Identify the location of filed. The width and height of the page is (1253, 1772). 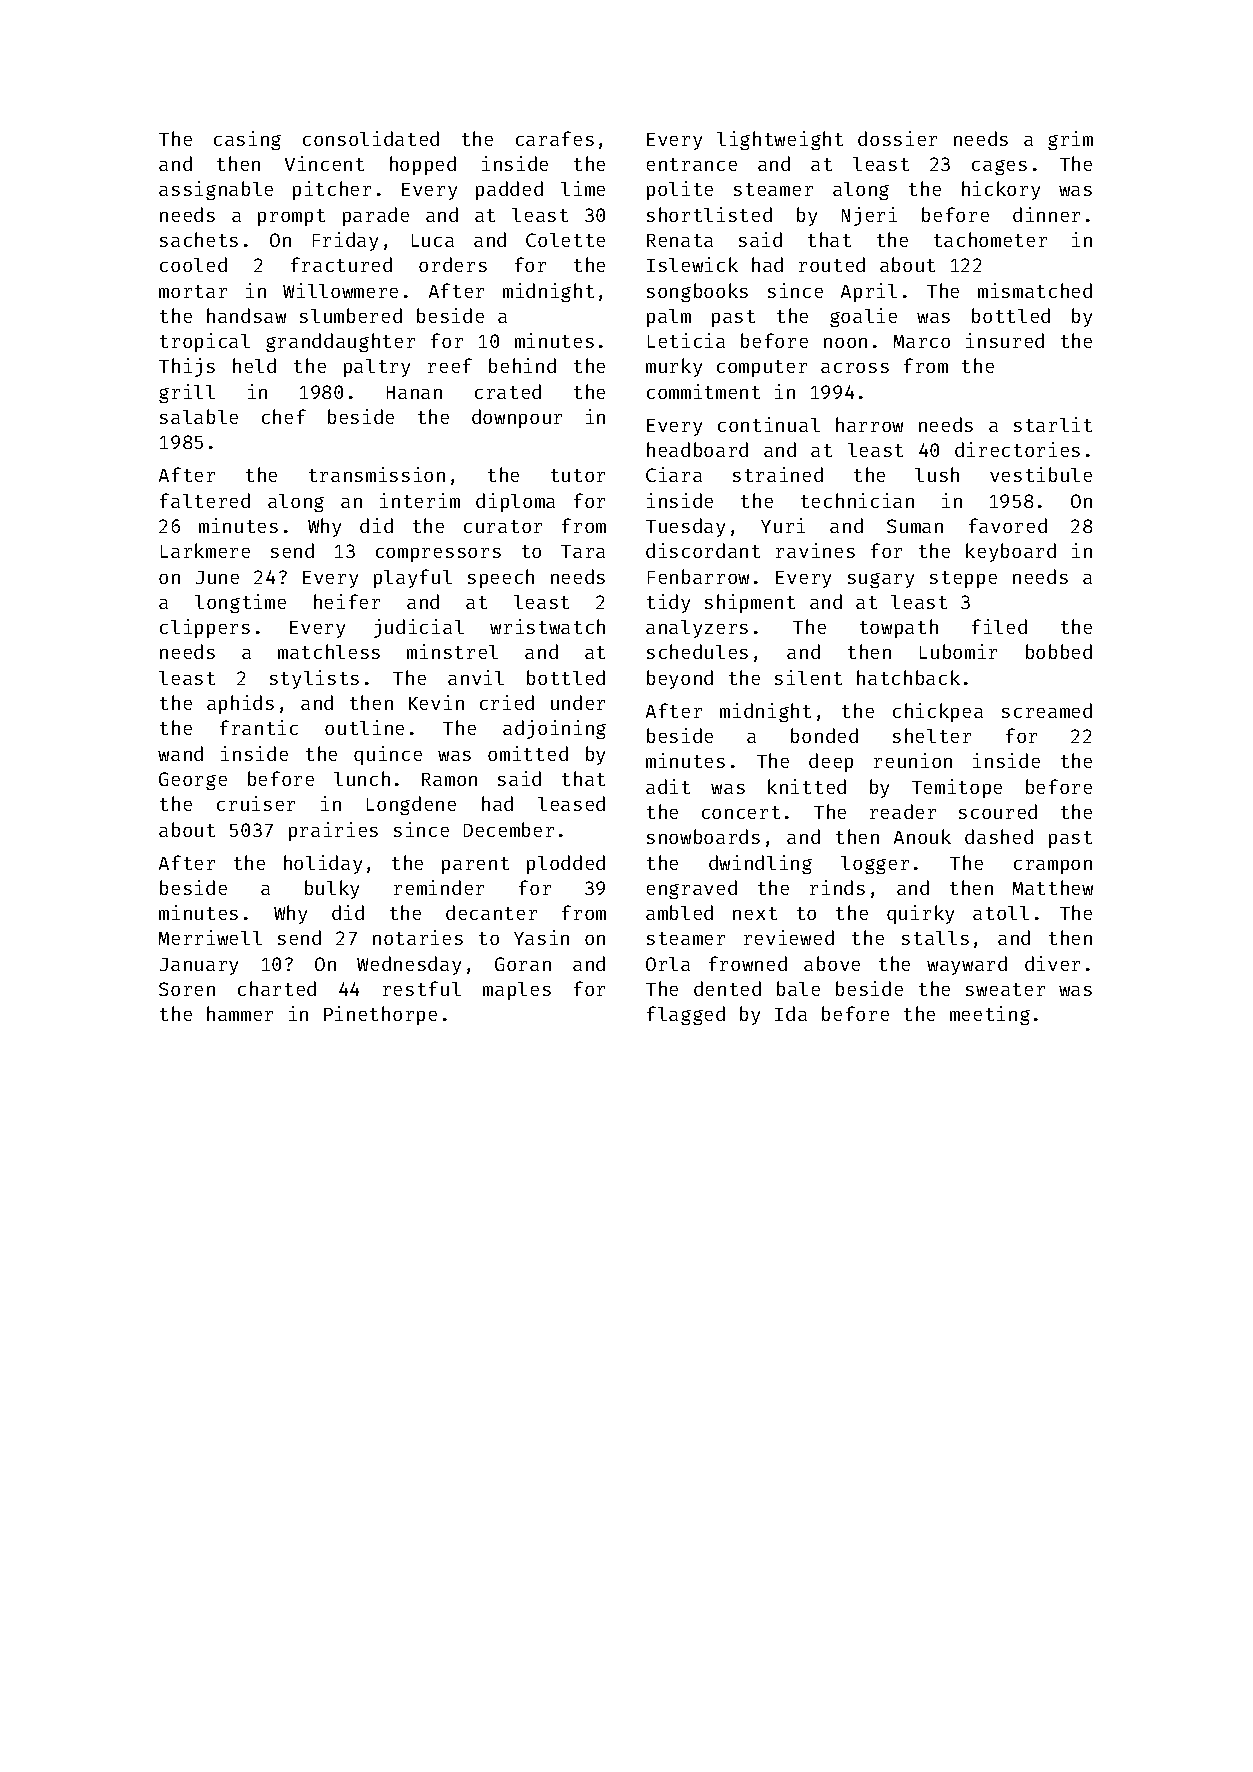
(999, 626).
